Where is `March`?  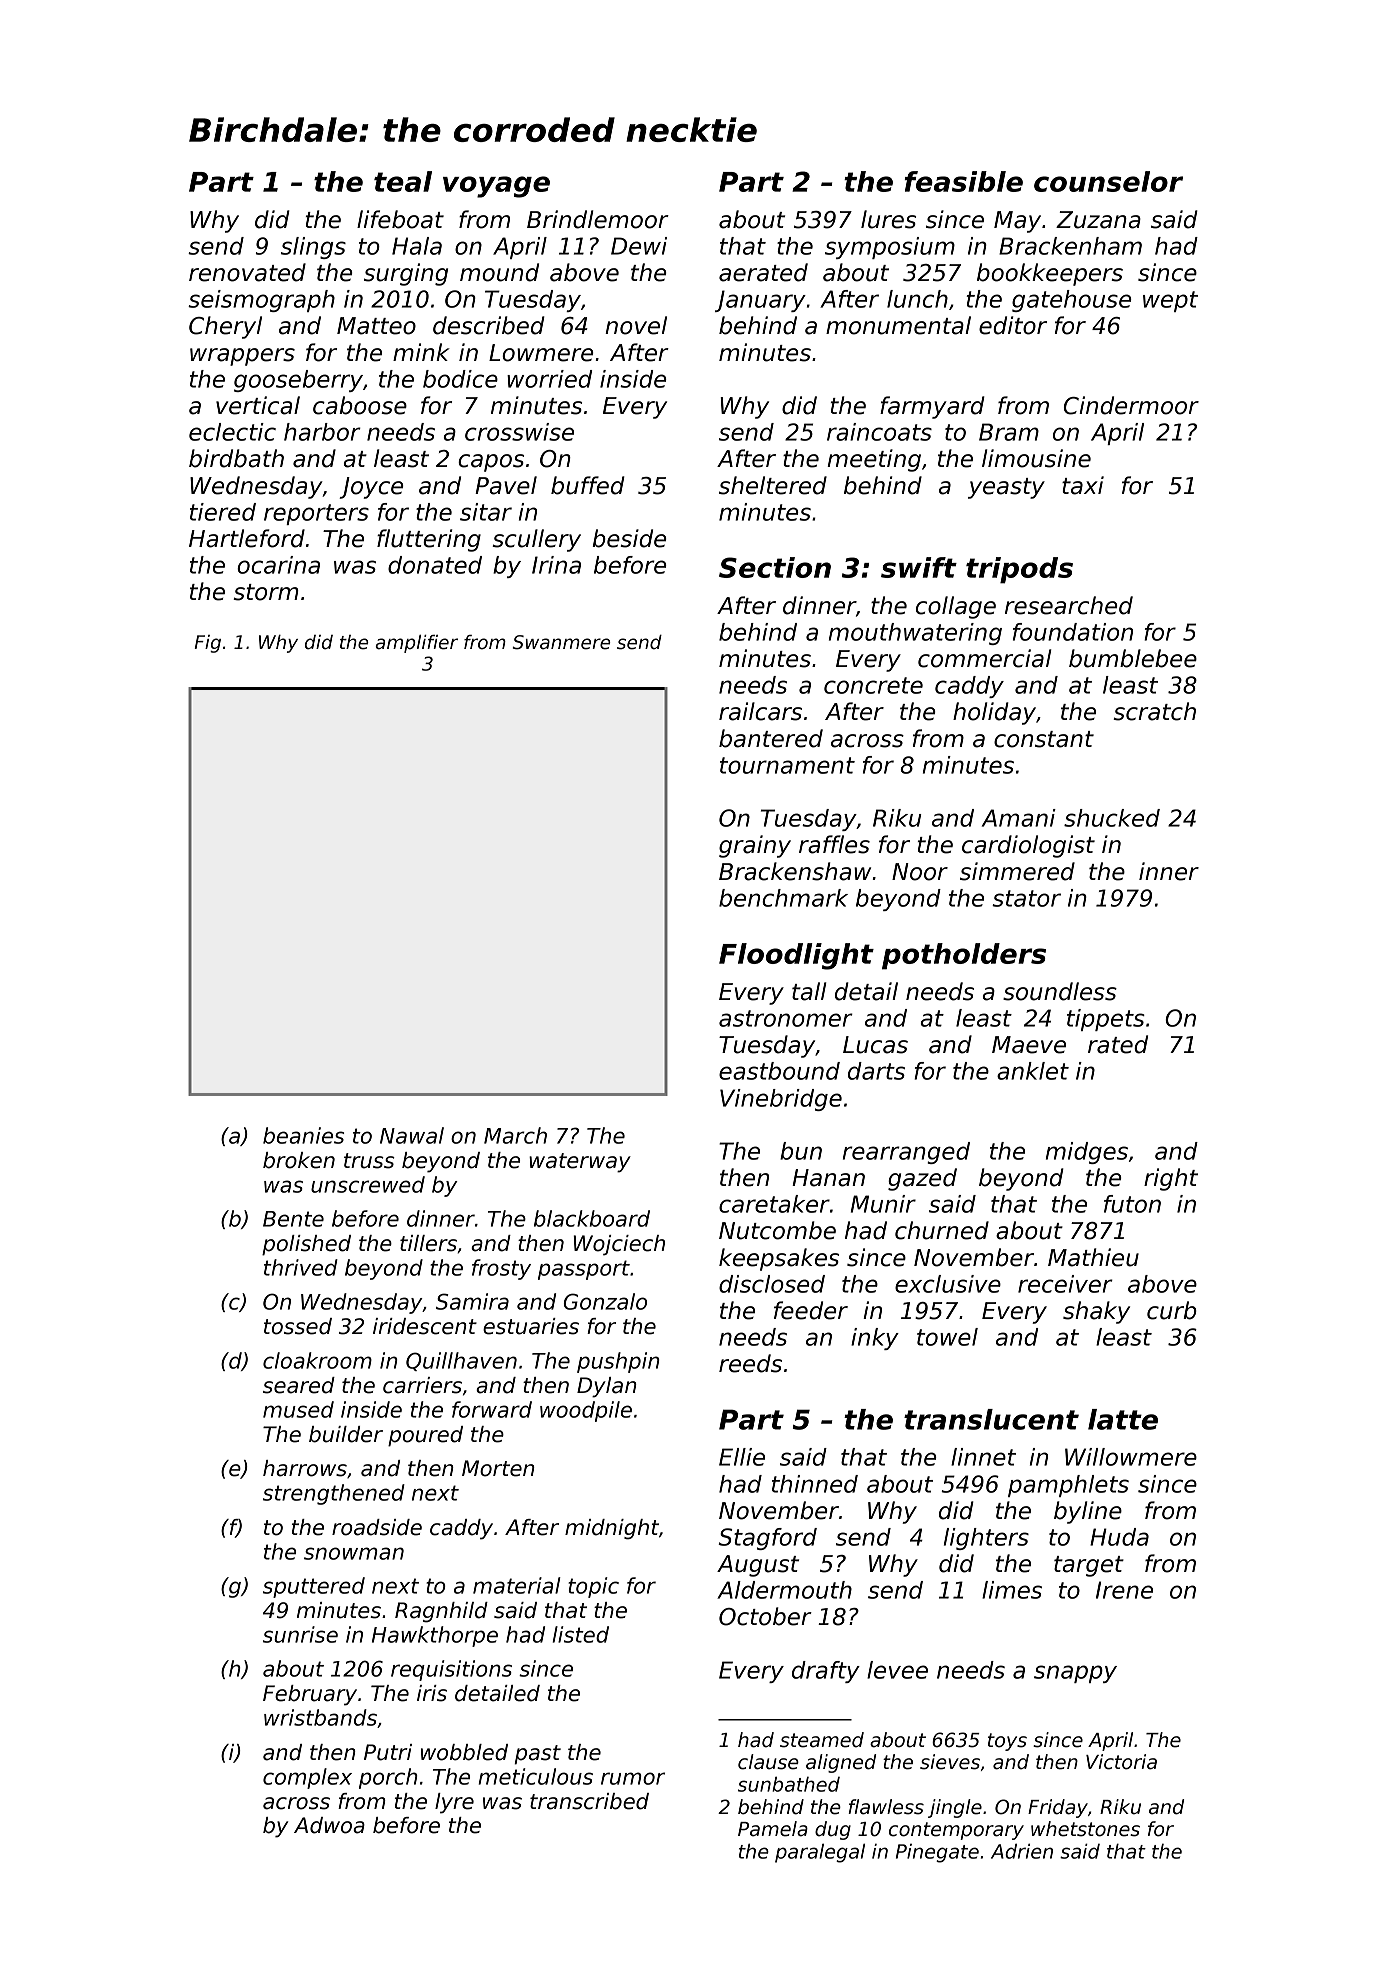 March is located at coordinates (515, 1135).
